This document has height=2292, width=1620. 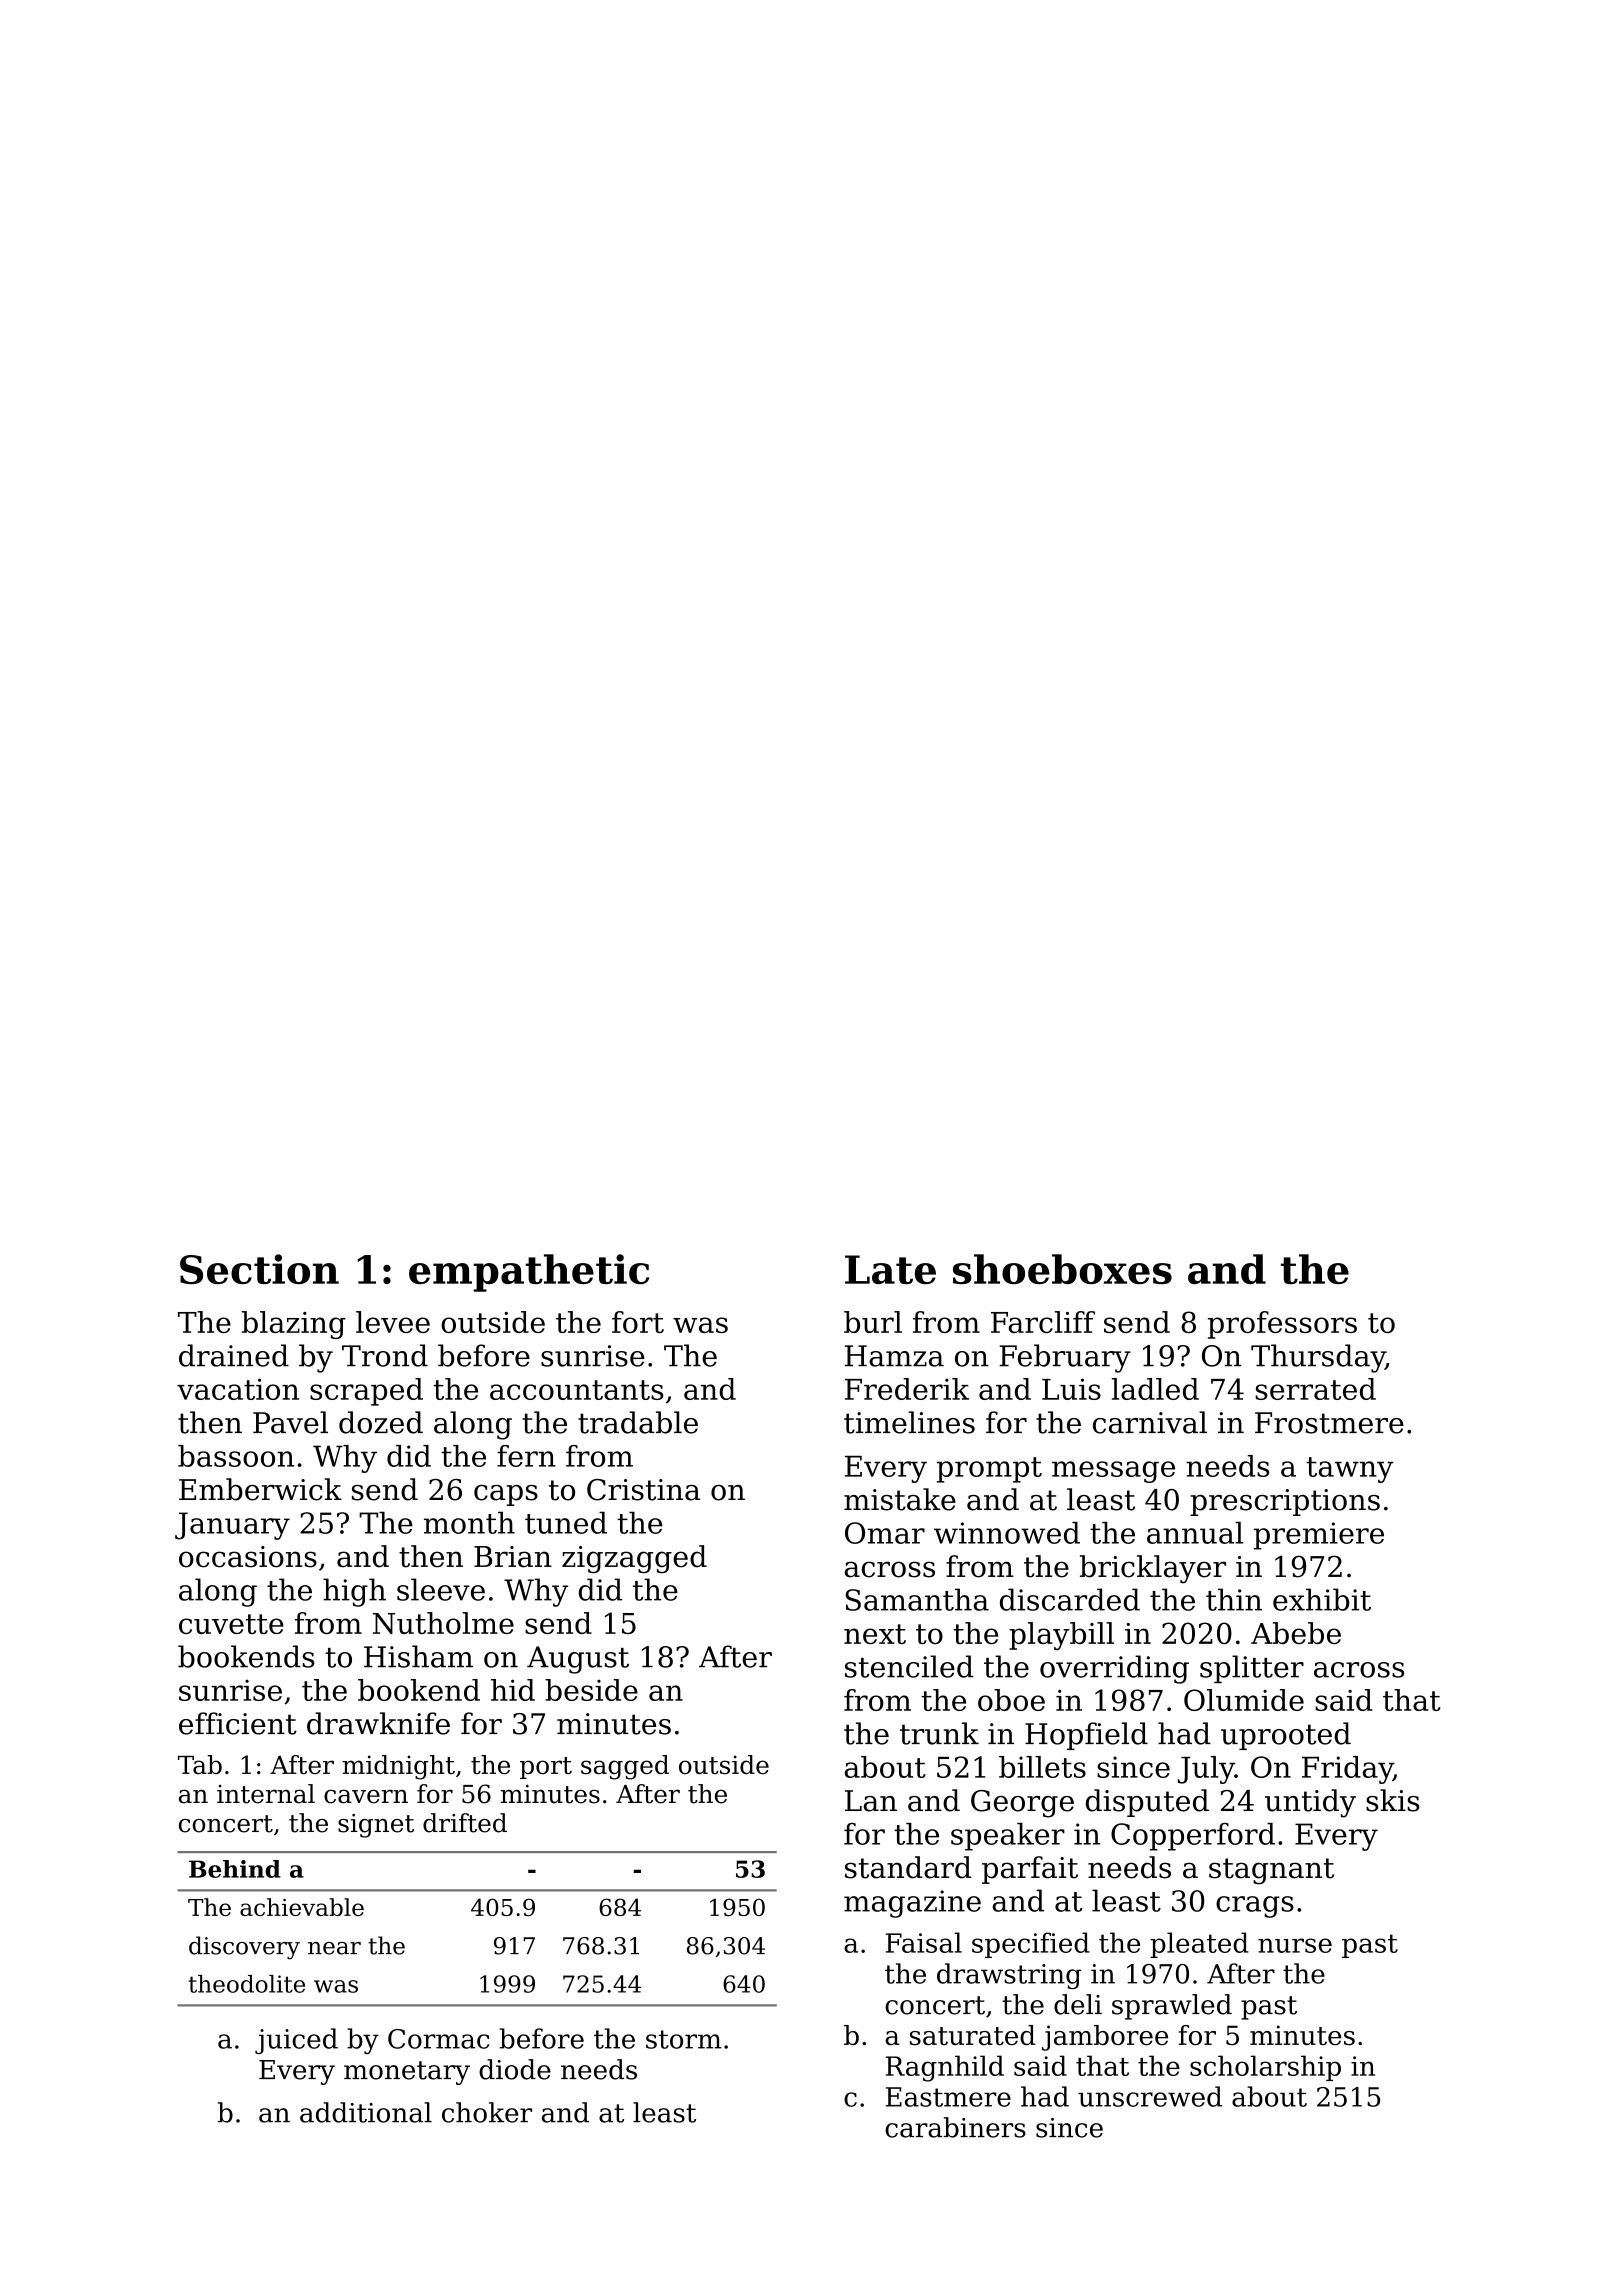 What do you see at coordinates (634, 1559) in the document?
I see `zigzagged` at bounding box center [634, 1559].
